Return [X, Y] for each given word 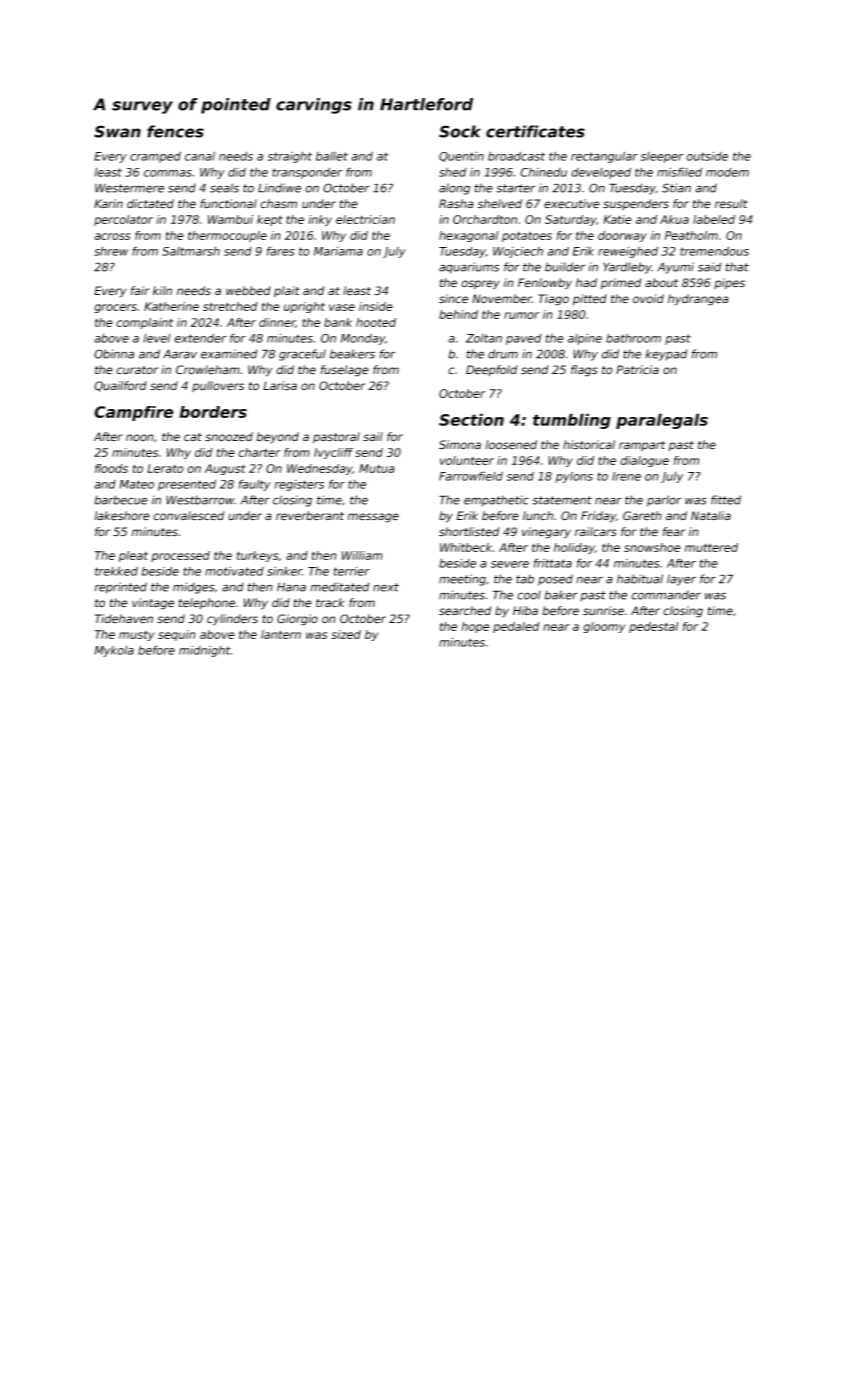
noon [140, 437]
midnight [204, 651]
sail [373, 437]
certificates [535, 131]
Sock [460, 131]
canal [200, 156]
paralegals [662, 421]
